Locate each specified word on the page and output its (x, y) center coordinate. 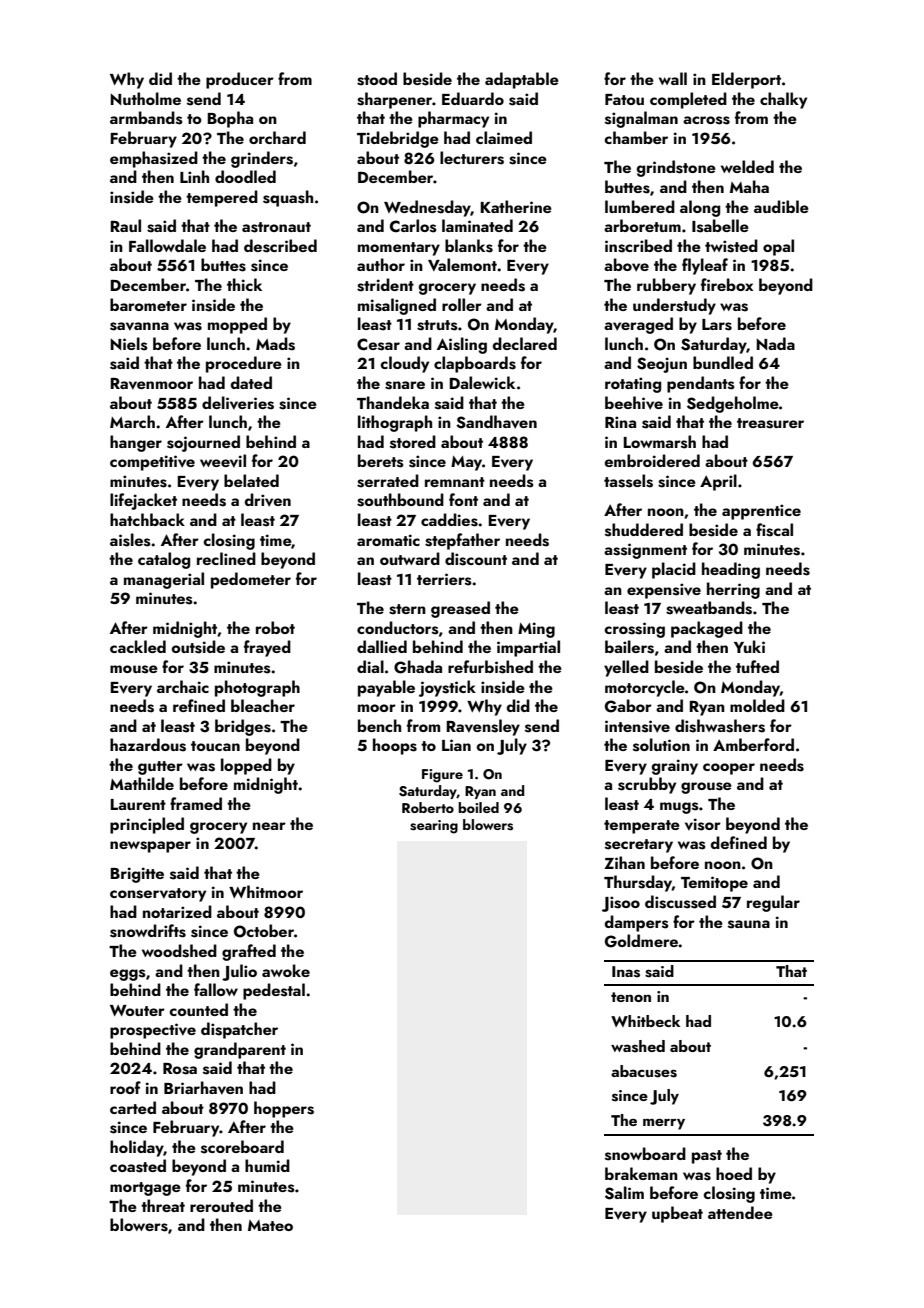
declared (525, 343)
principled (147, 825)
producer (240, 80)
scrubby (647, 785)
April (718, 482)
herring (733, 590)
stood (377, 79)
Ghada (418, 667)
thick (244, 284)
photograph (257, 688)
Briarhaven (203, 1088)
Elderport (746, 80)
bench (379, 725)
